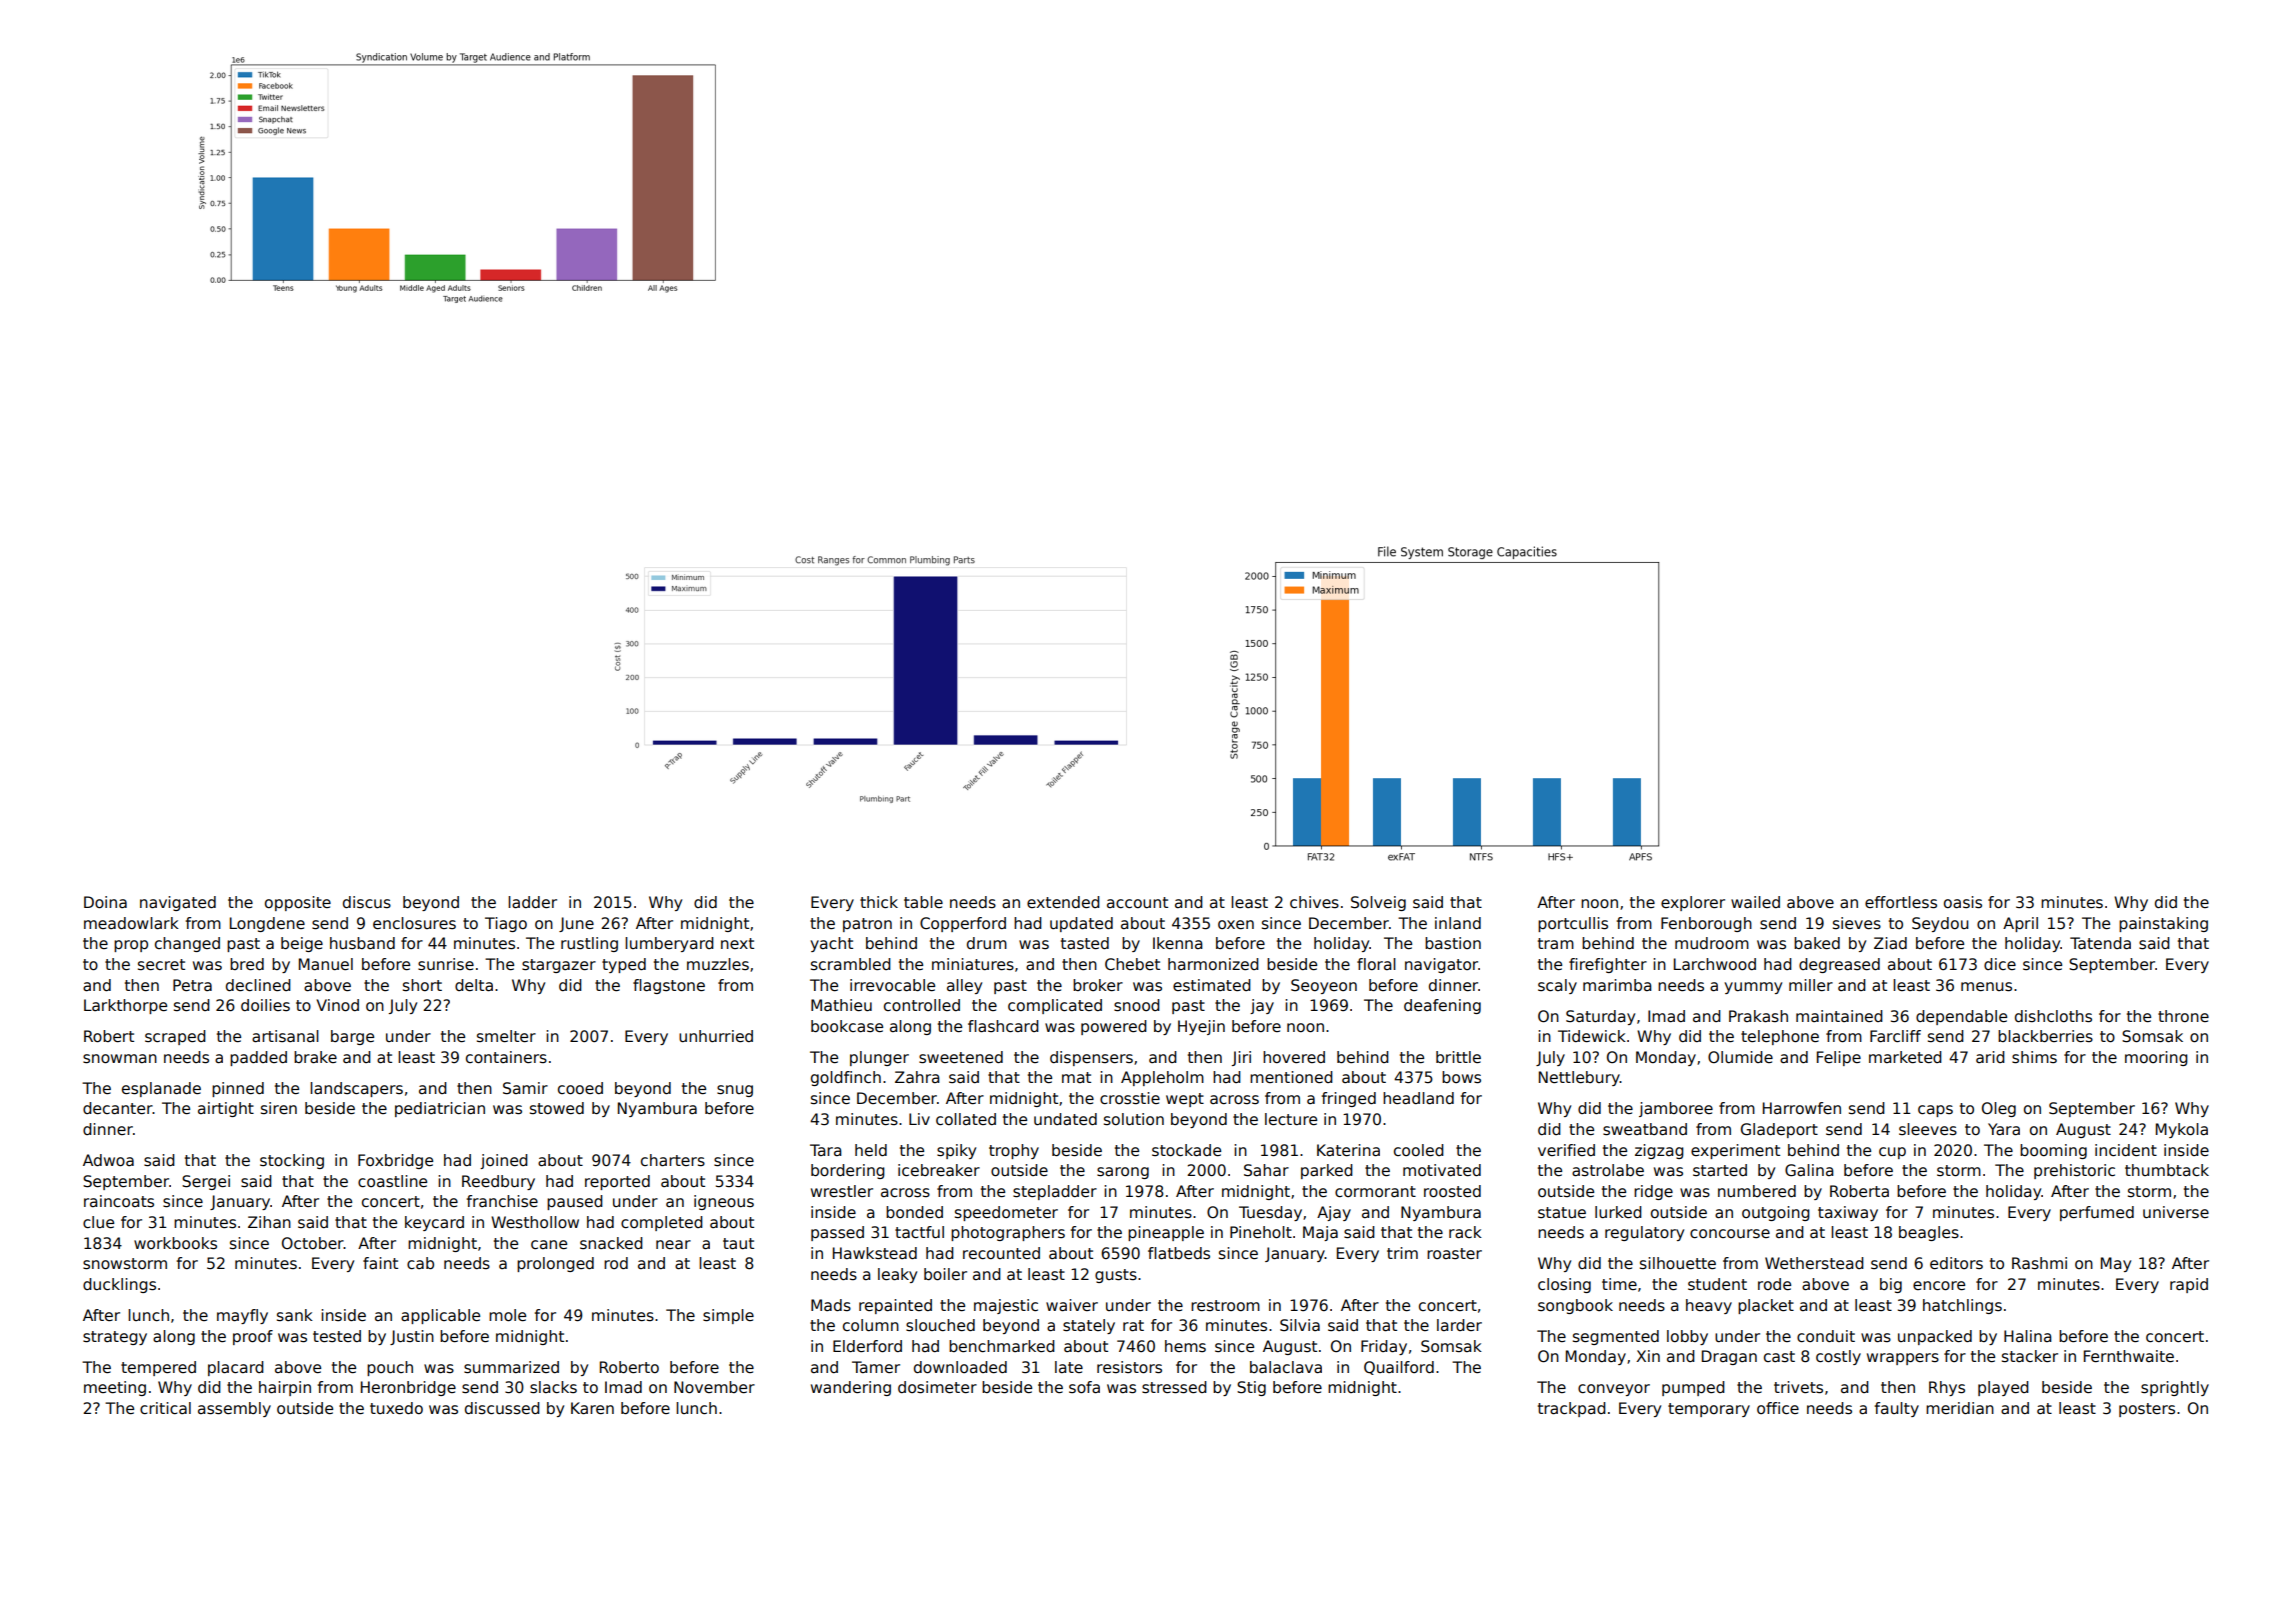 The image size is (2292, 1620). What do you see at coordinates (267, 924) in the screenshot?
I see `Longdene` at bounding box center [267, 924].
